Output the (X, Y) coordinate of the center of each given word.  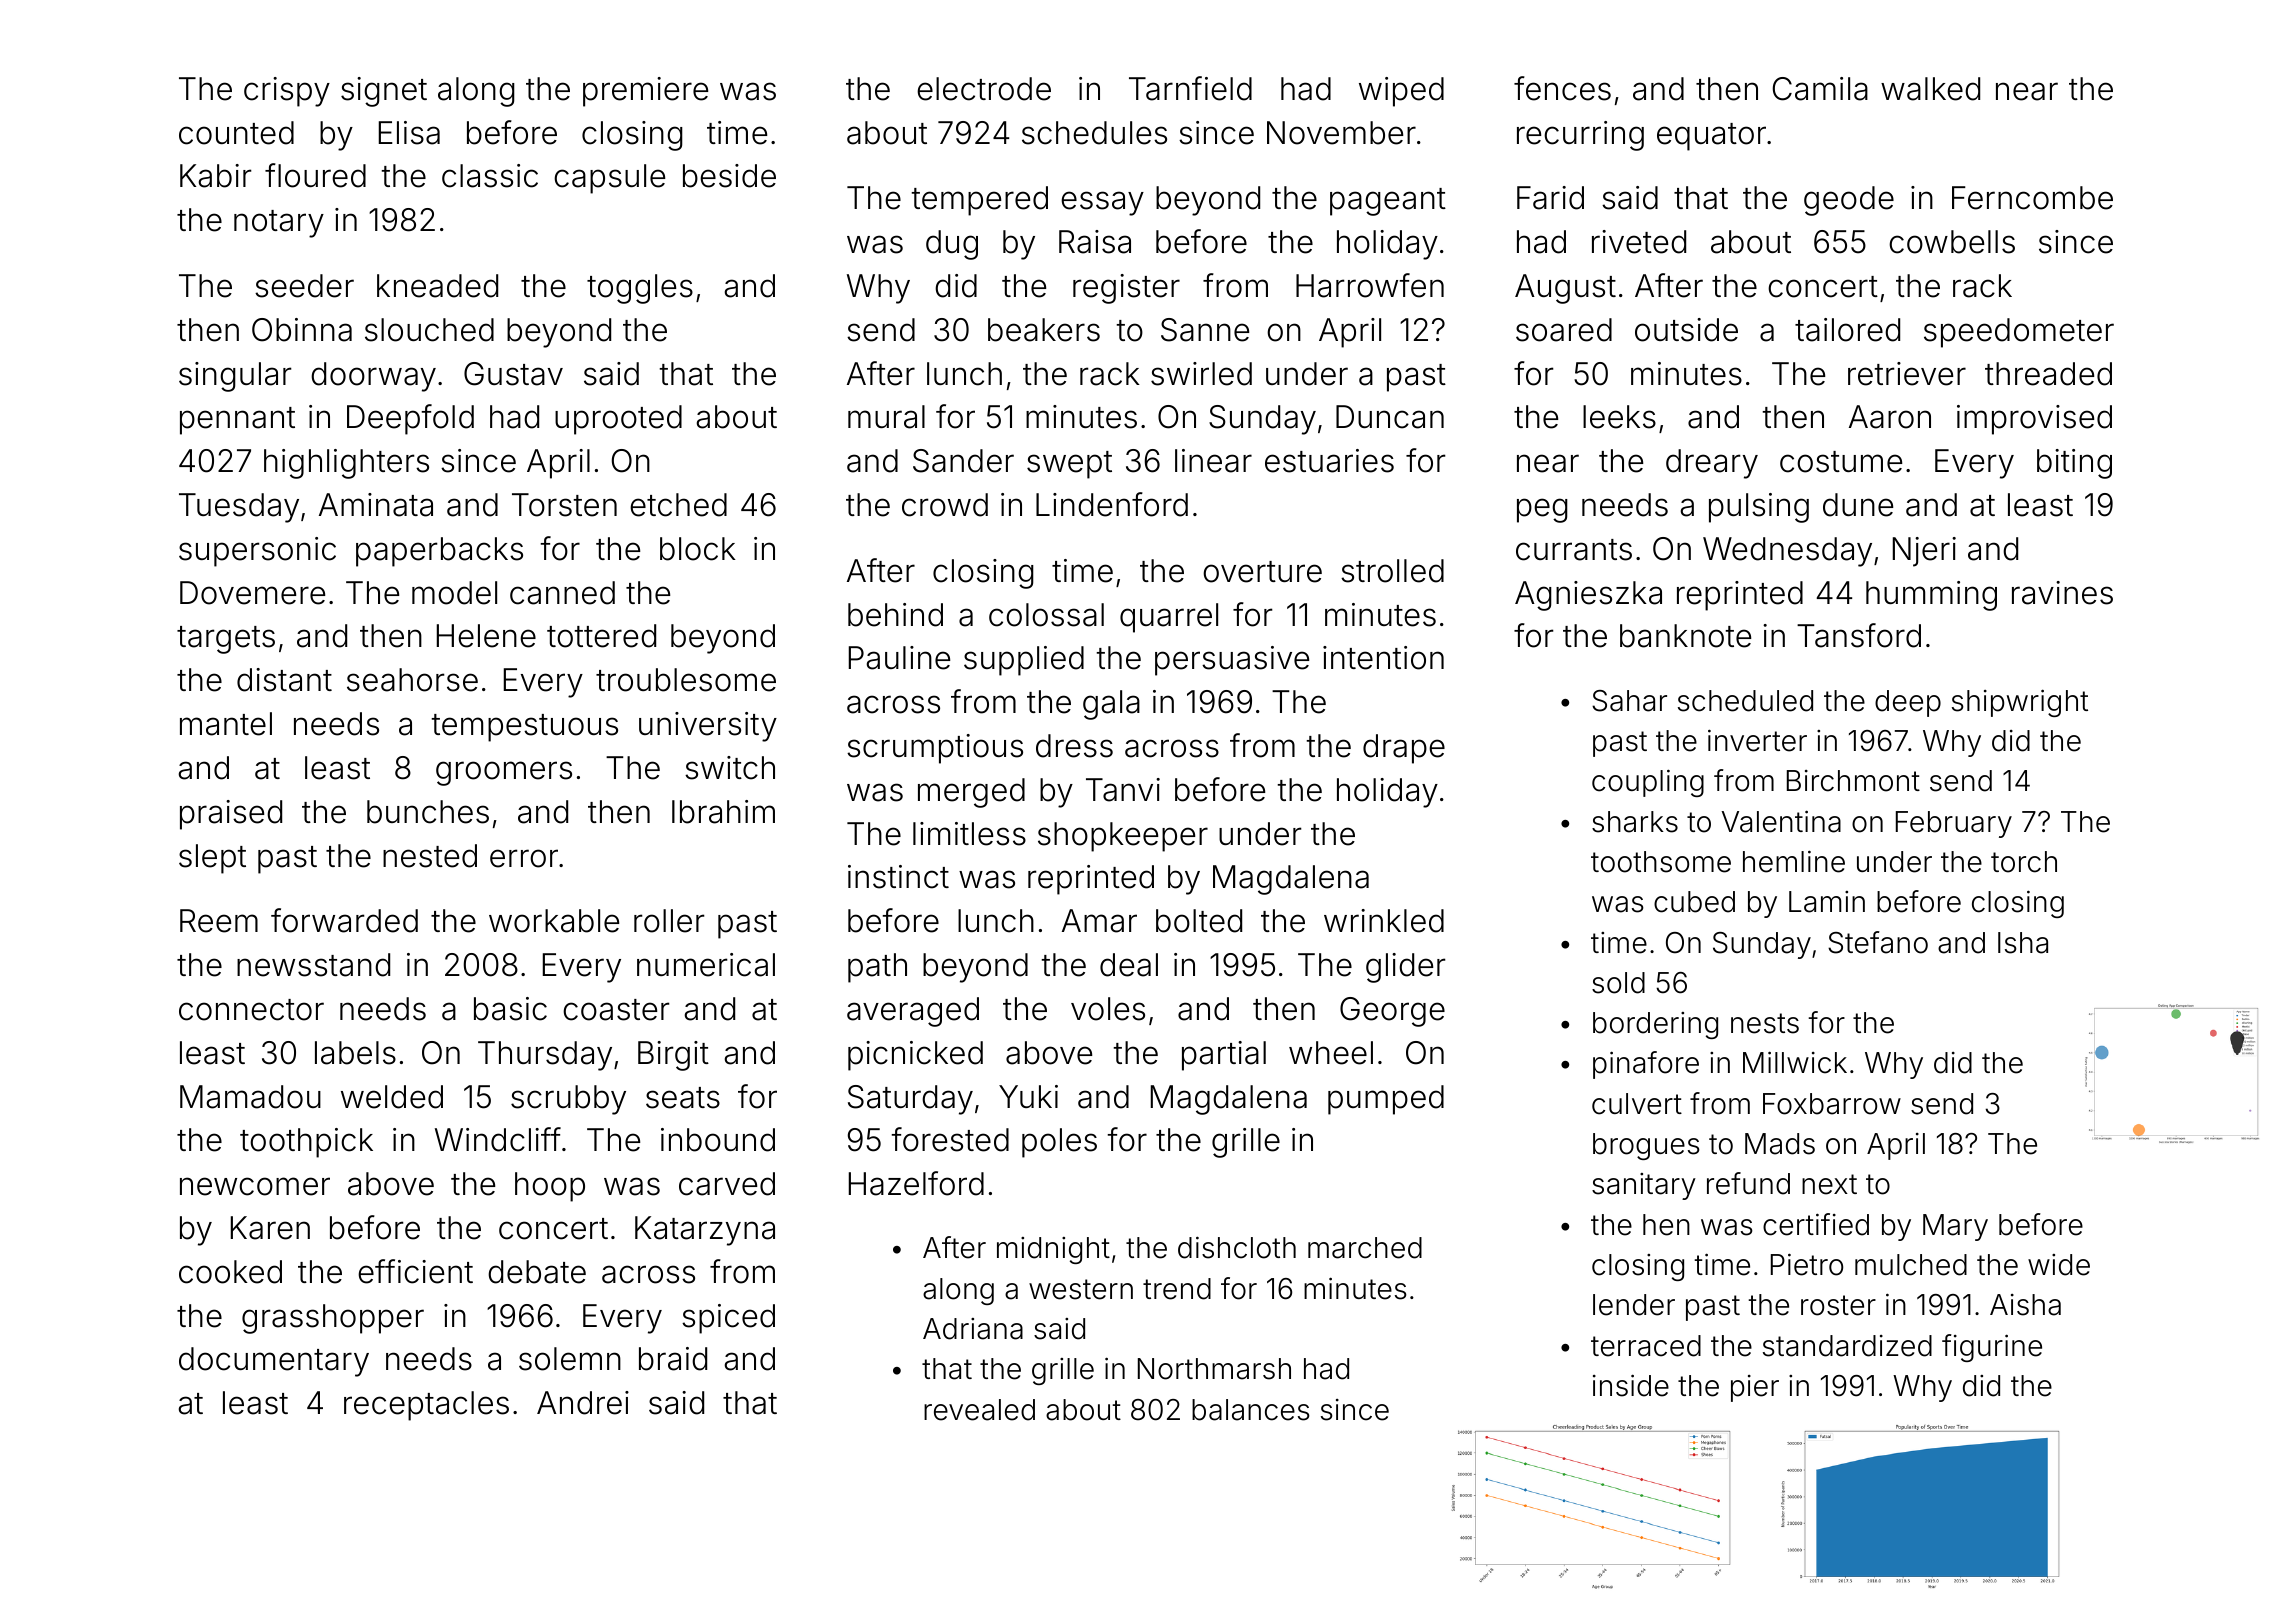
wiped (1401, 92)
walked (1930, 89)
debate (537, 1272)
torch (2024, 862)
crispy (287, 92)
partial (1224, 1056)
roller (669, 921)
